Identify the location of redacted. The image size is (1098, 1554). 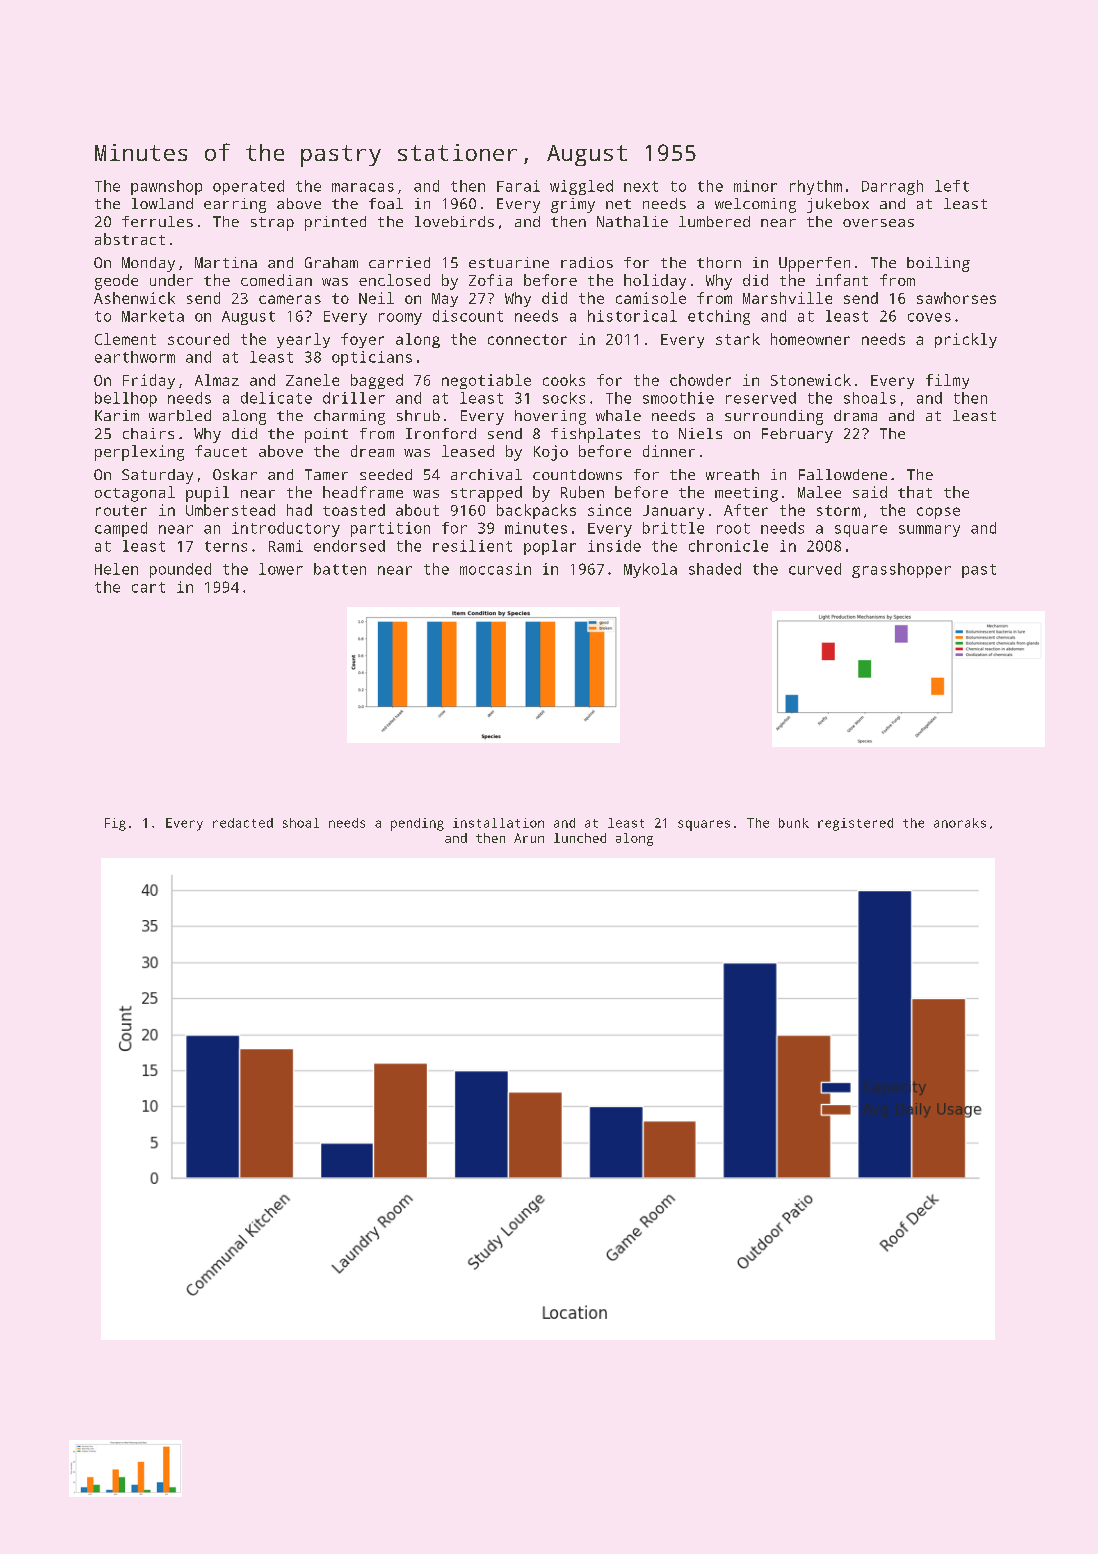
(243, 823).
